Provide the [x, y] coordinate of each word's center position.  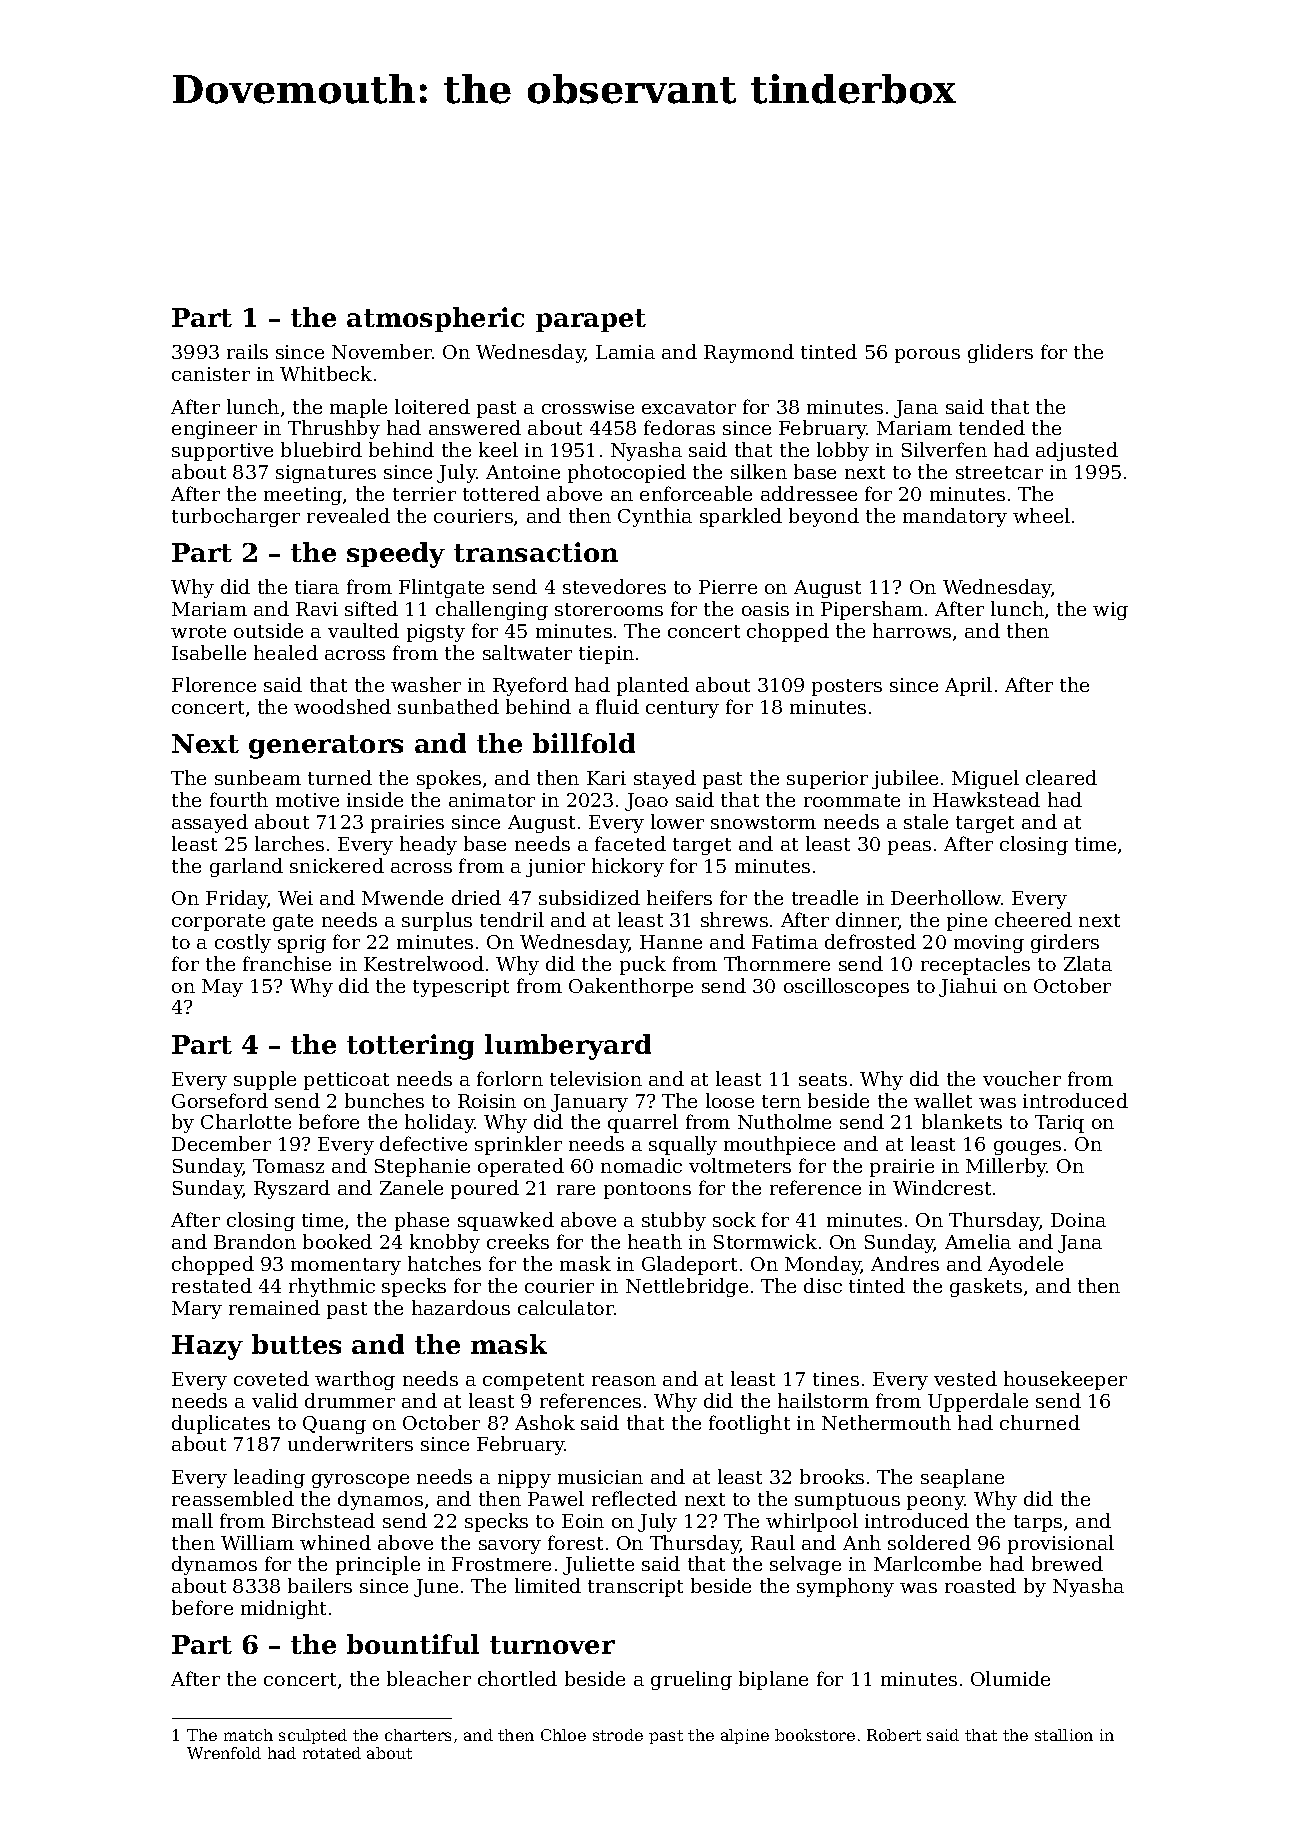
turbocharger [236, 517]
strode [618, 1735]
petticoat [346, 1081]
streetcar [999, 472]
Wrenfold [224, 1753]
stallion [1064, 1735]
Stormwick [765, 1241]
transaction [536, 552]
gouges [1027, 1148]
